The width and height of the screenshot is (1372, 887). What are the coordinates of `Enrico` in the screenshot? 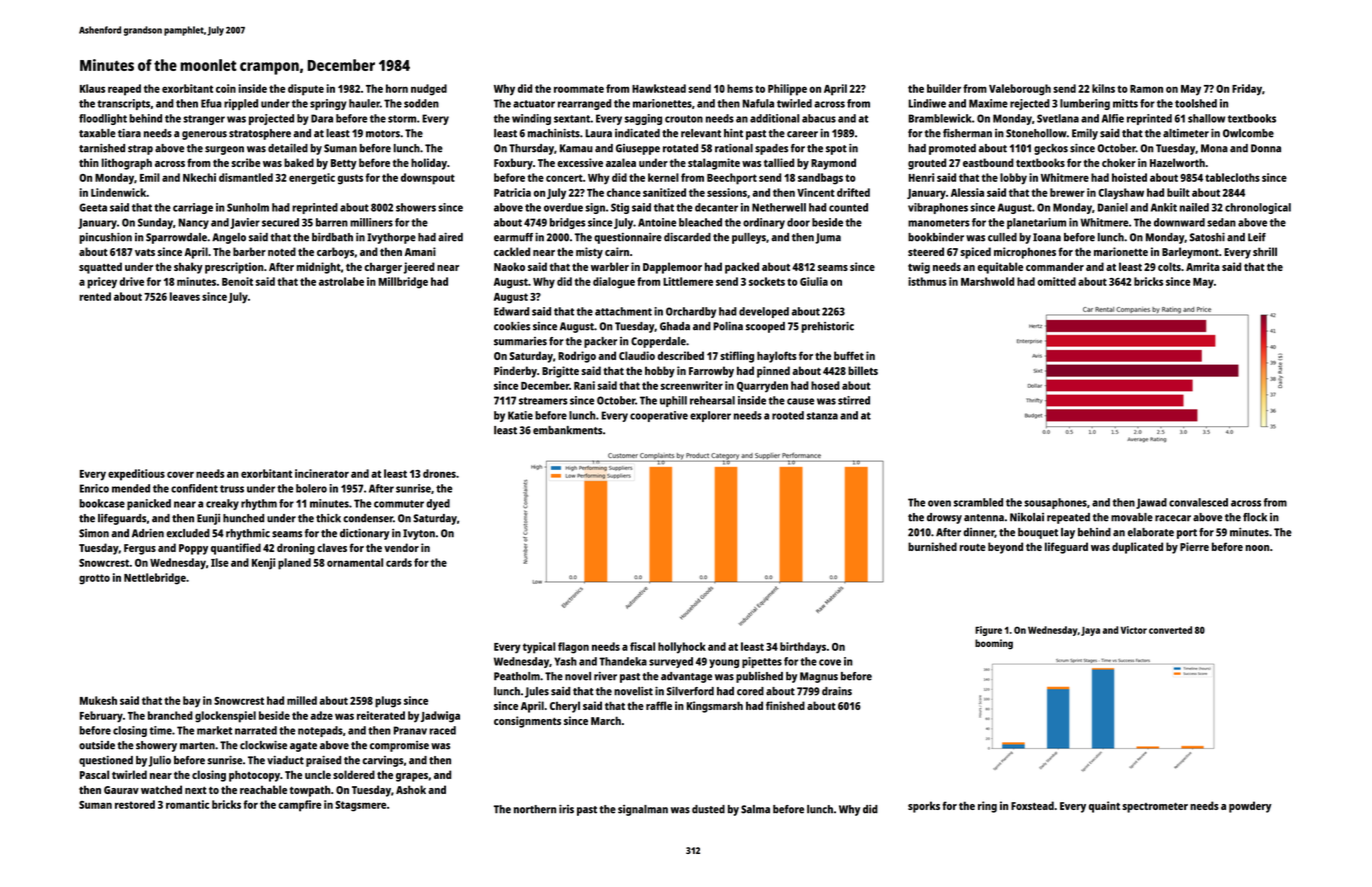 It's located at (94, 488).
